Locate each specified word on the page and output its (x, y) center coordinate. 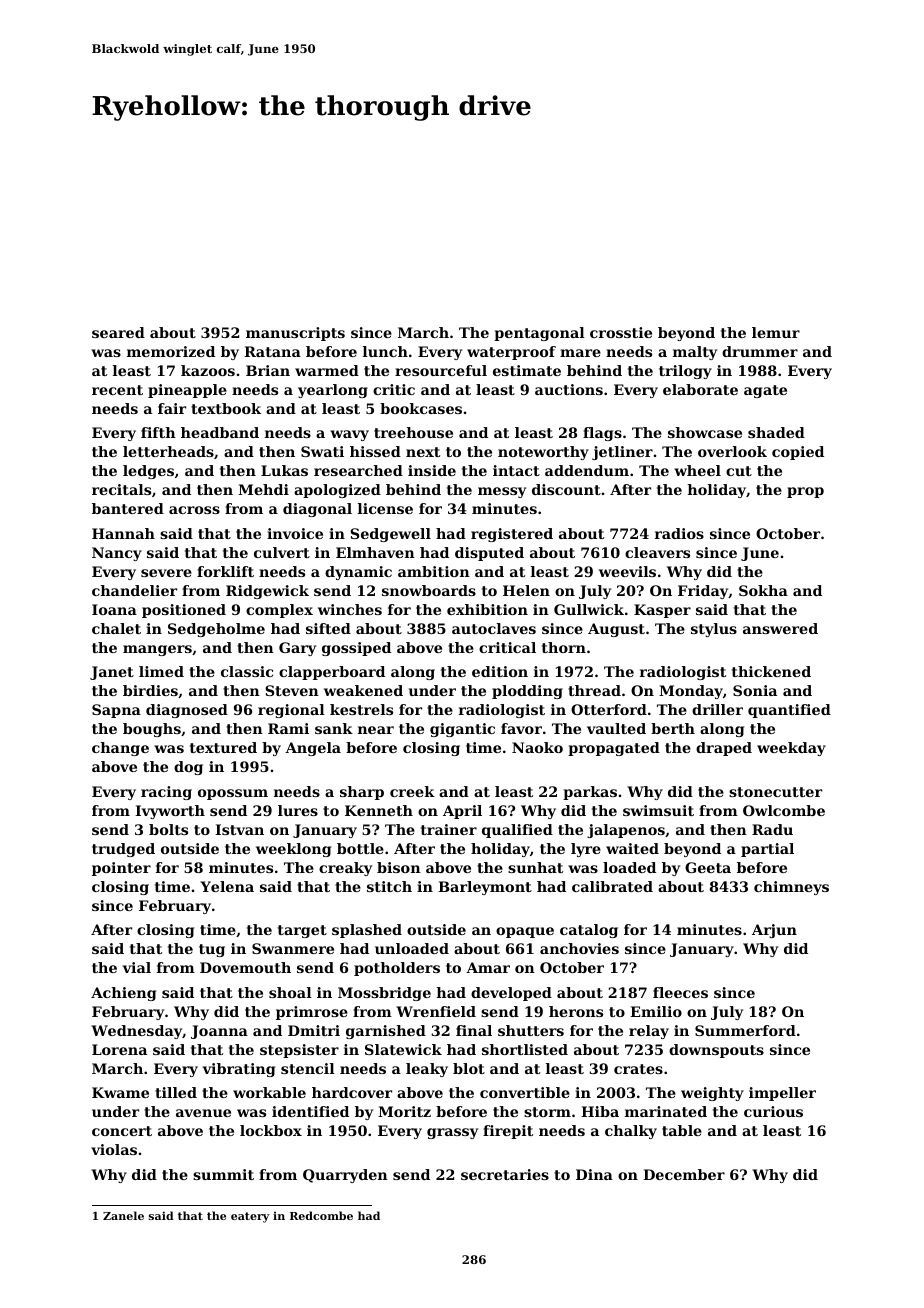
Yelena (227, 886)
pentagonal (539, 334)
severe (166, 573)
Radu (772, 829)
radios (679, 533)
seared (118, 332)
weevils (627, 571)
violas (114, 1149)
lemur (776, 332)
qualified (517, 831)
